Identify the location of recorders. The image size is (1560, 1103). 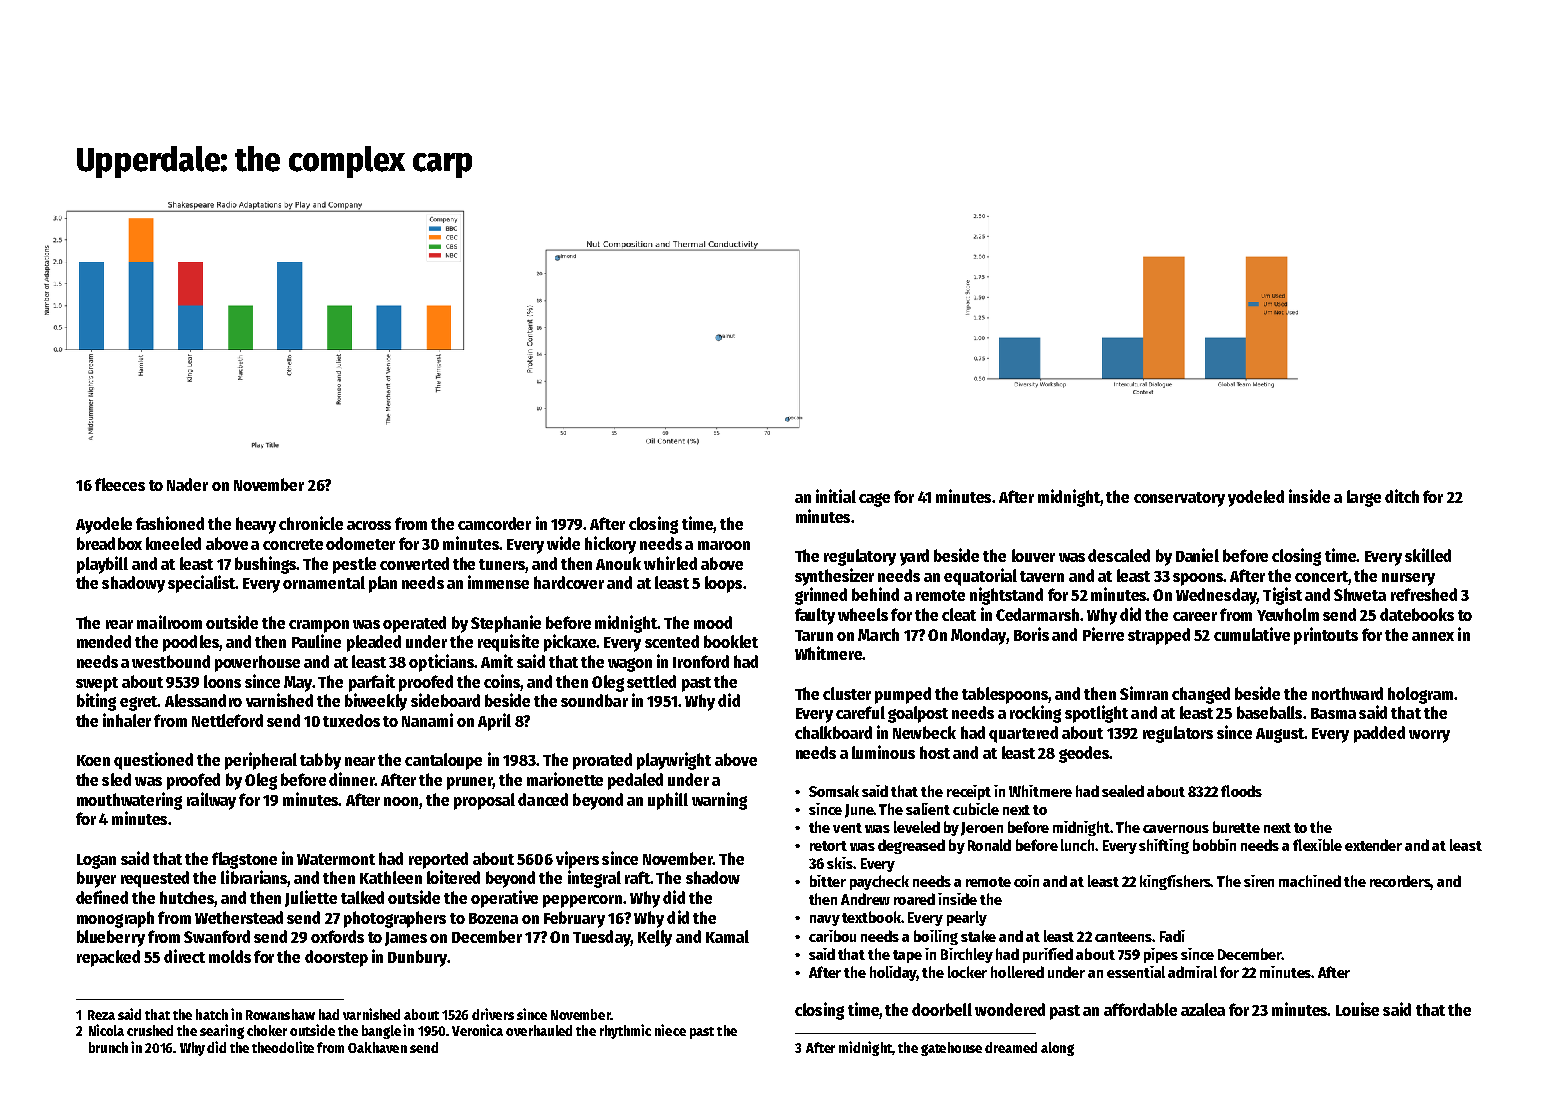
(1400, 881).
